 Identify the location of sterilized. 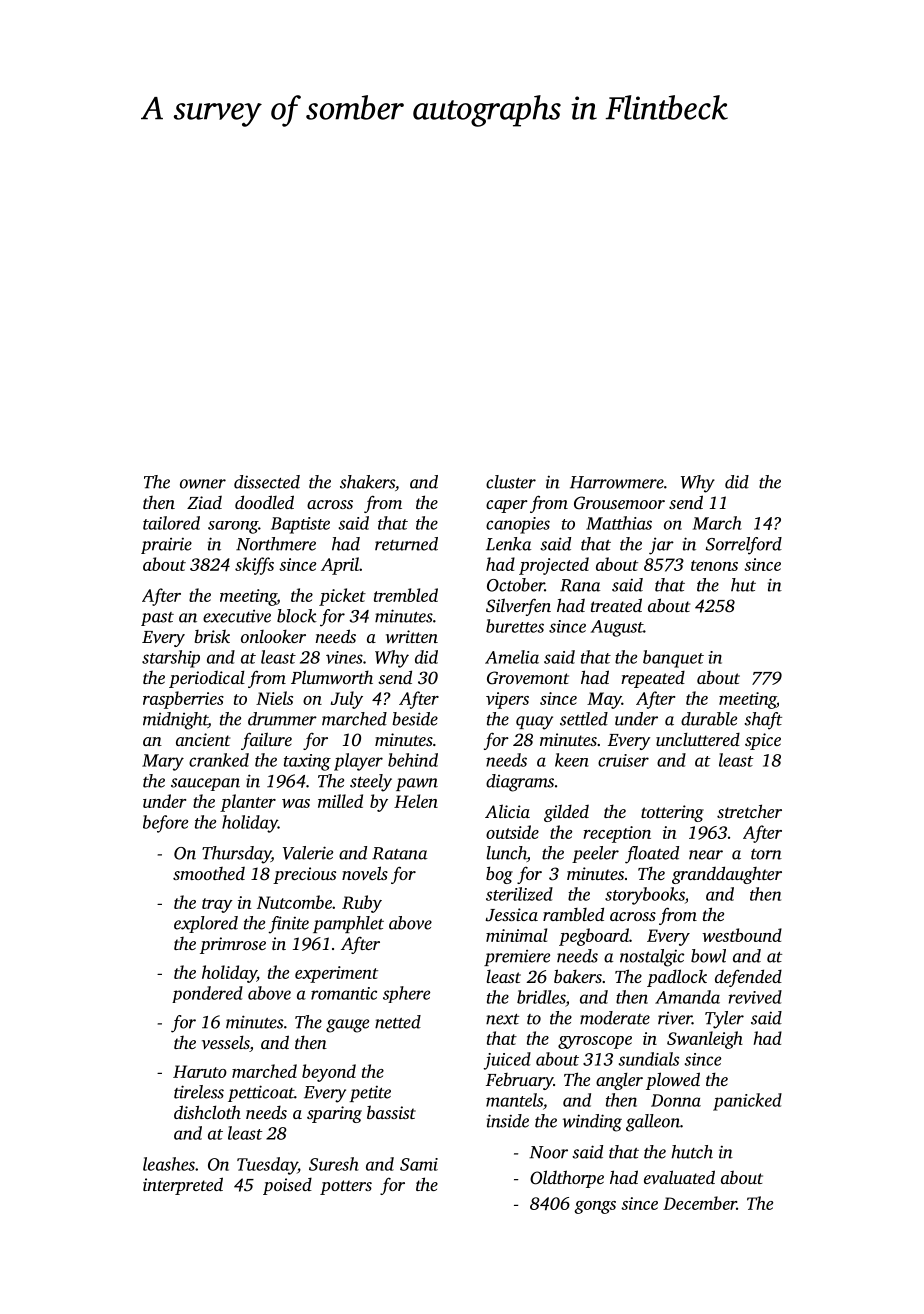
(519, 894).
